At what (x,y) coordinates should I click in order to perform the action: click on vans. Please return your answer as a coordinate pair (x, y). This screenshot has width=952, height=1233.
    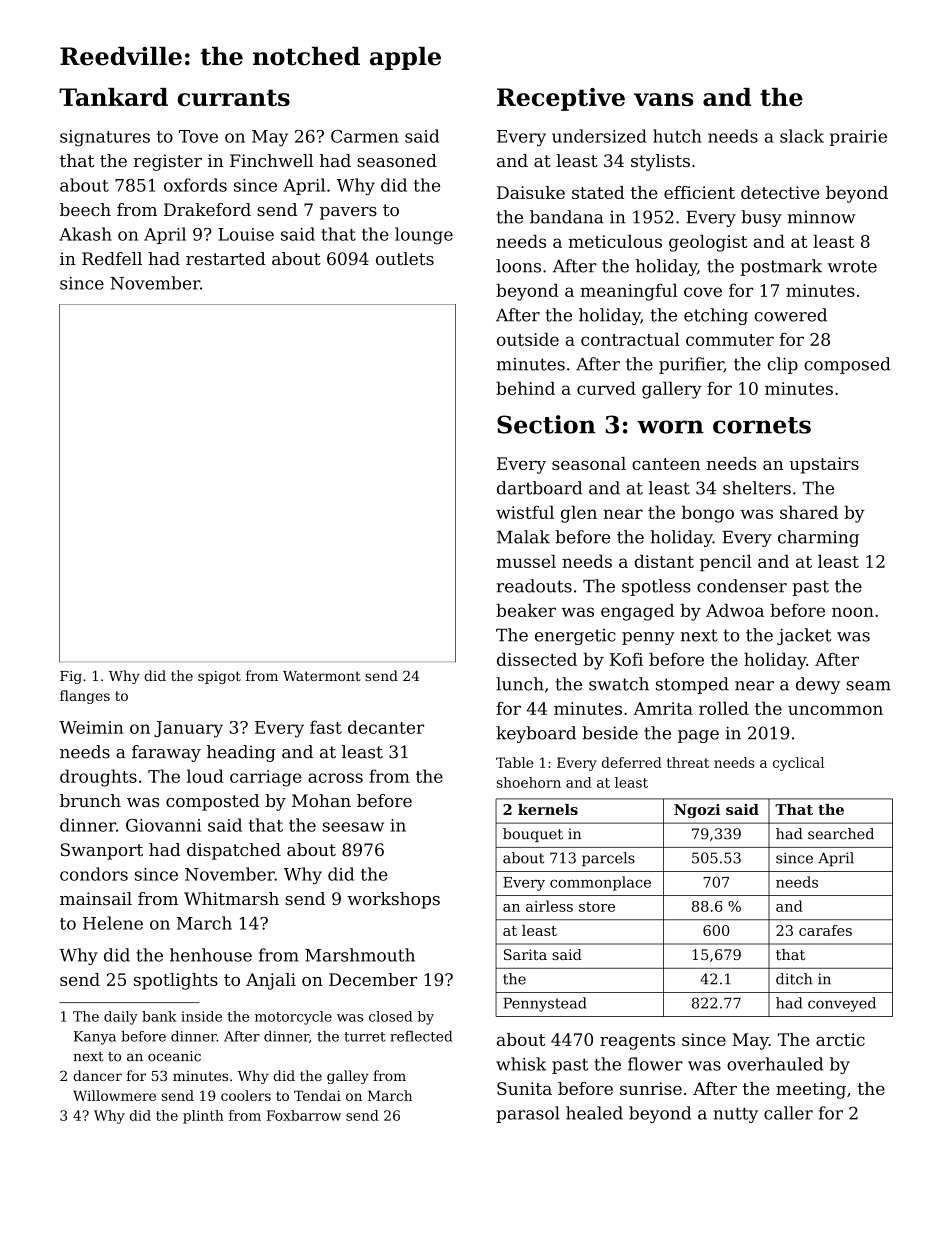
    Looking at the image, I should click on (664, 99).
